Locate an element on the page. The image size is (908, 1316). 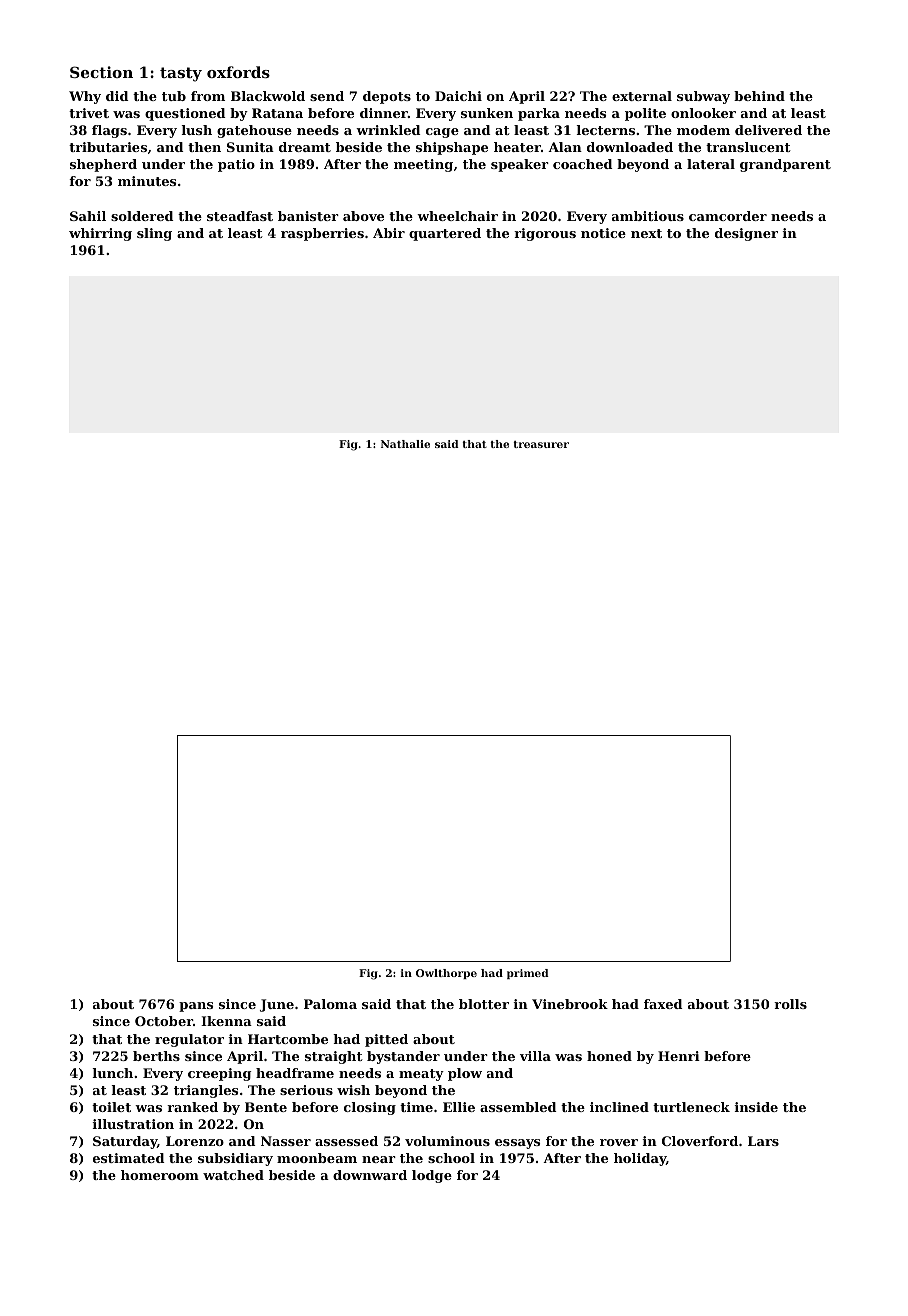
rolls is located at coordinates (790, 1004).
